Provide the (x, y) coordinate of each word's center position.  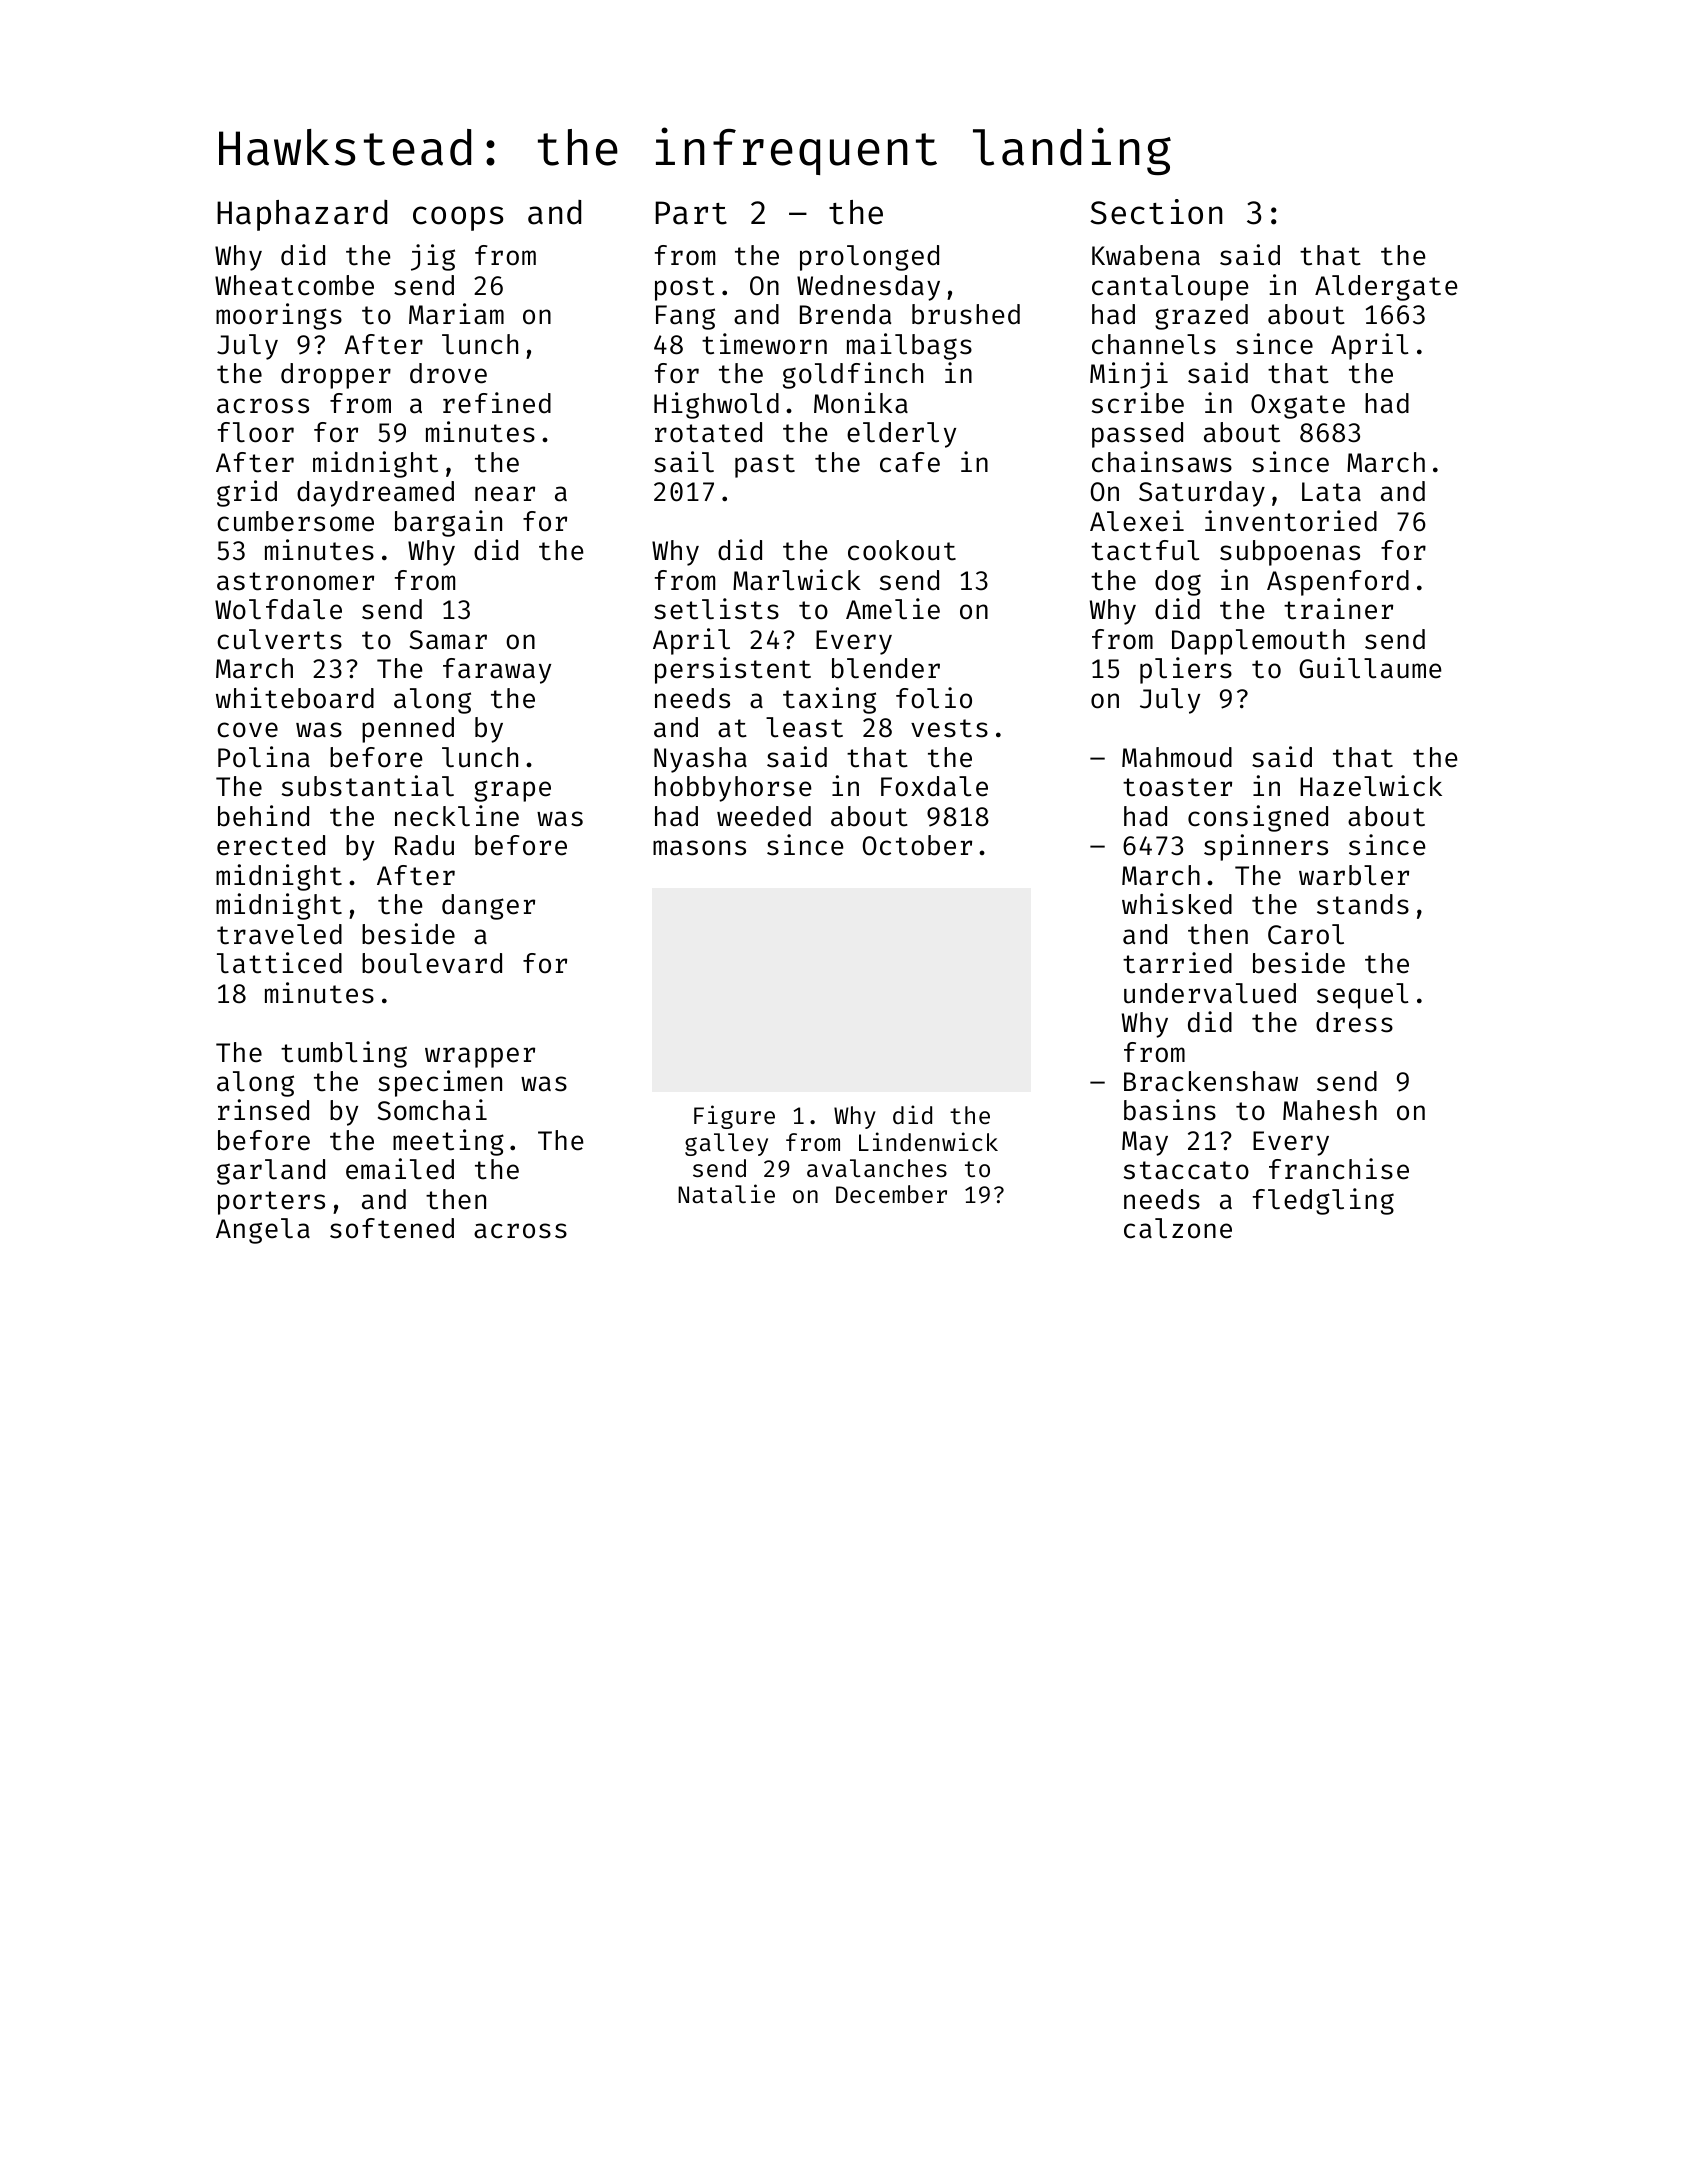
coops (458, 218)
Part (691, 213)
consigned (1258, 818)
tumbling (344, 1054)
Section (1156, 212)
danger (488, 907)
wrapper (480, 1057)
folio (934, 698)
